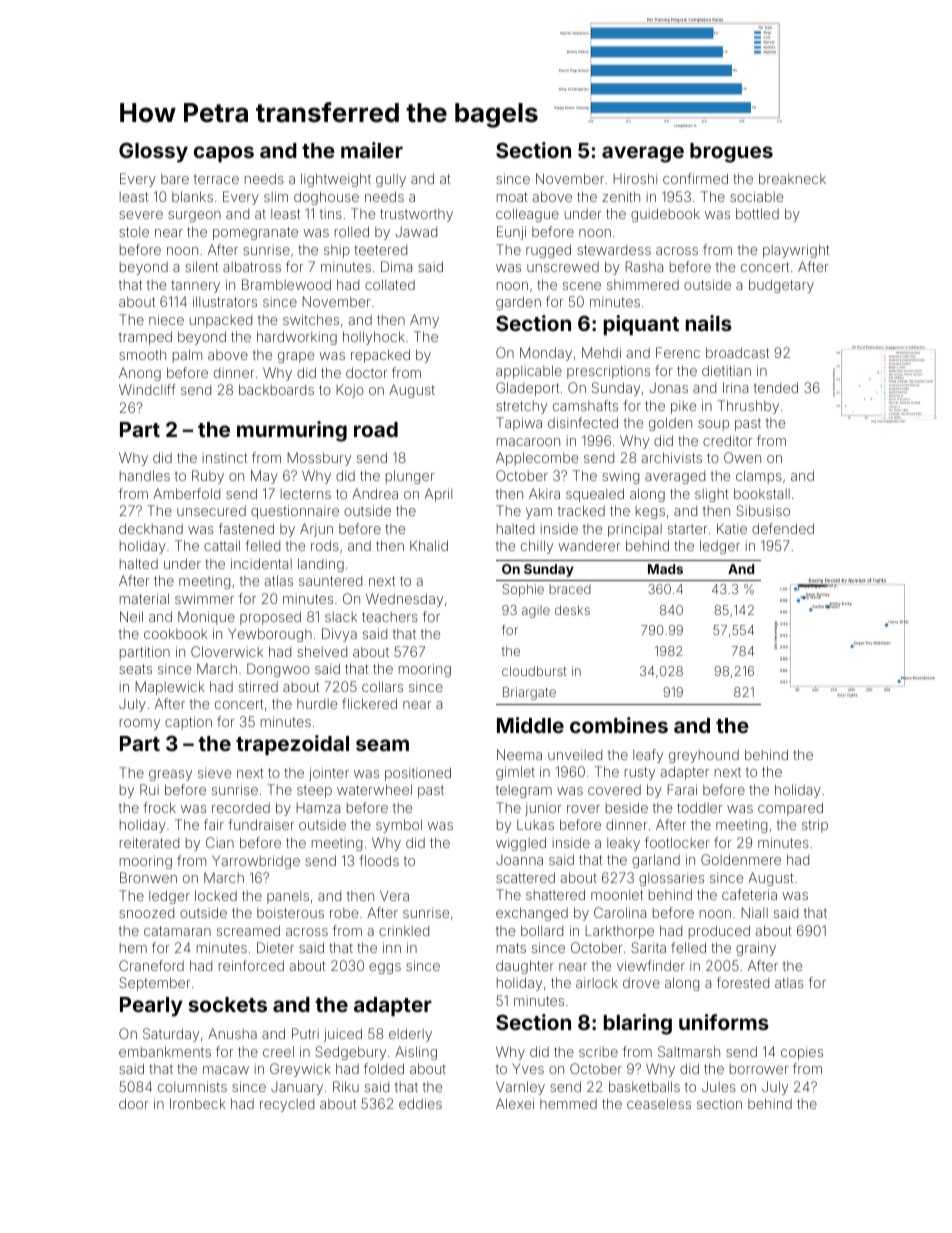 The image size is (952, 1233). What do you see at coordinates (166, 319) in the screenshot?
I see `niece` at bounding box center [166, 319].
